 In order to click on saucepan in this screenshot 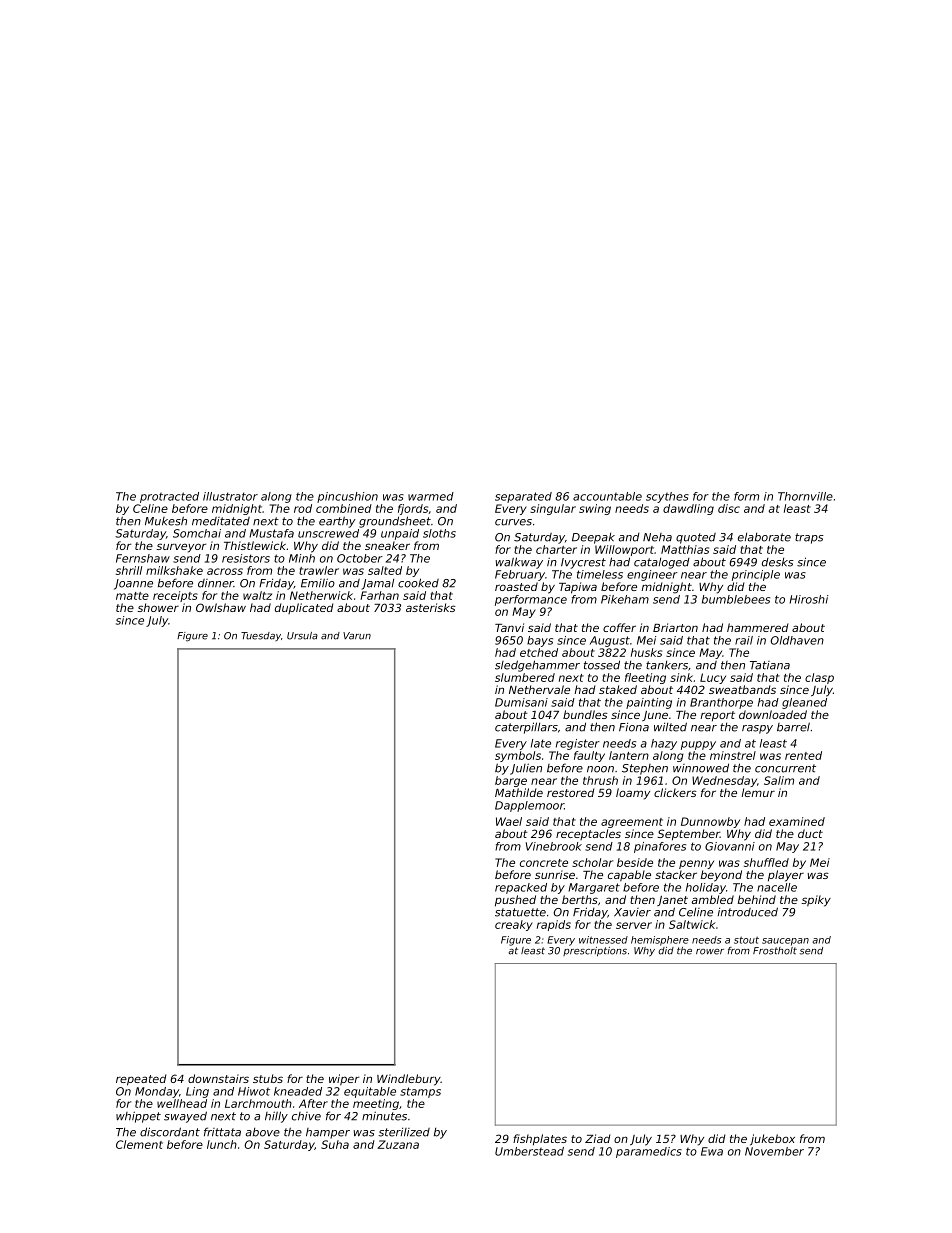, I will do `click(785, 942)`.
